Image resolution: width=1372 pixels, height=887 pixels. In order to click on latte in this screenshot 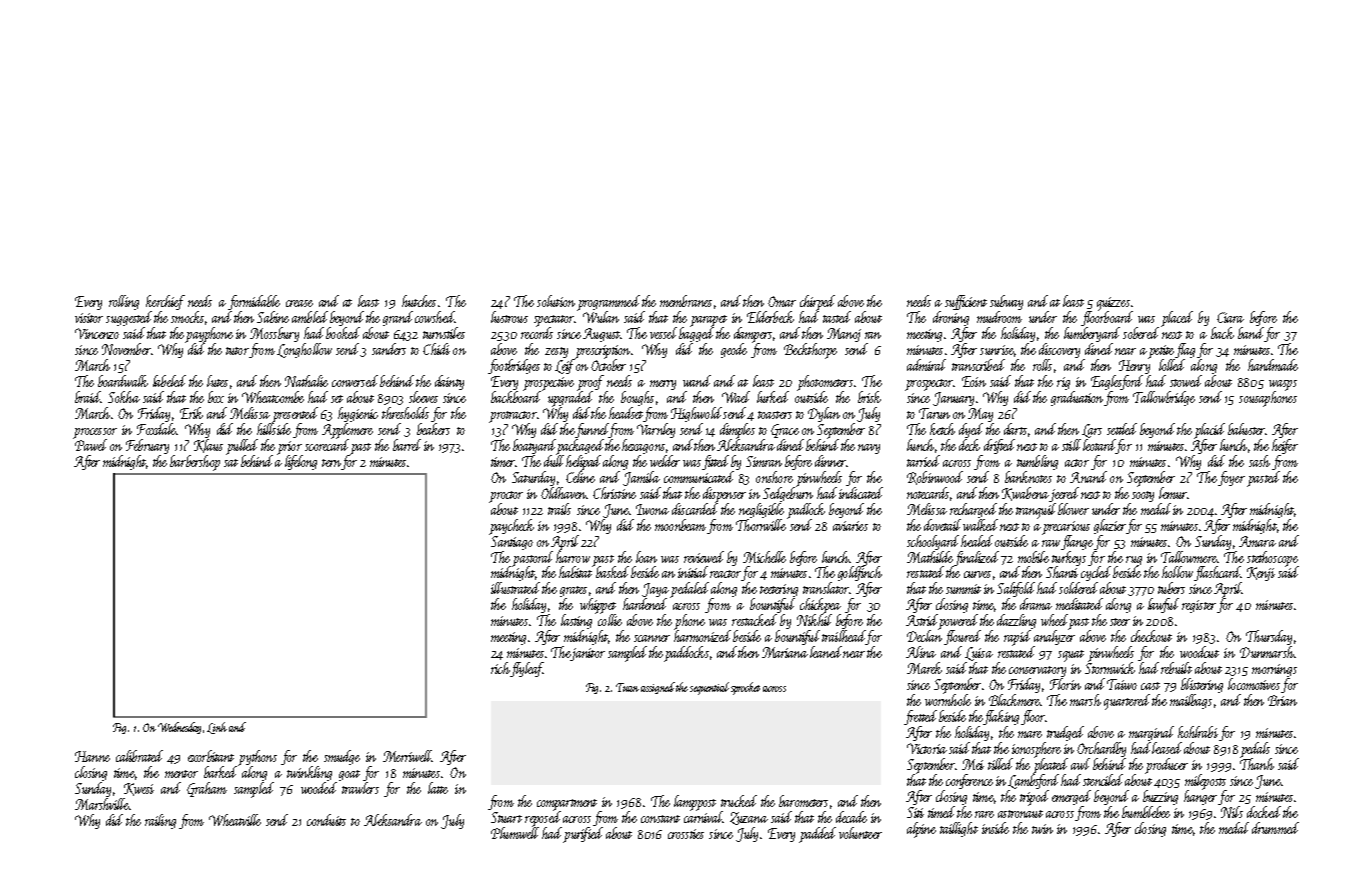, I will do `click(438, 788)`.
